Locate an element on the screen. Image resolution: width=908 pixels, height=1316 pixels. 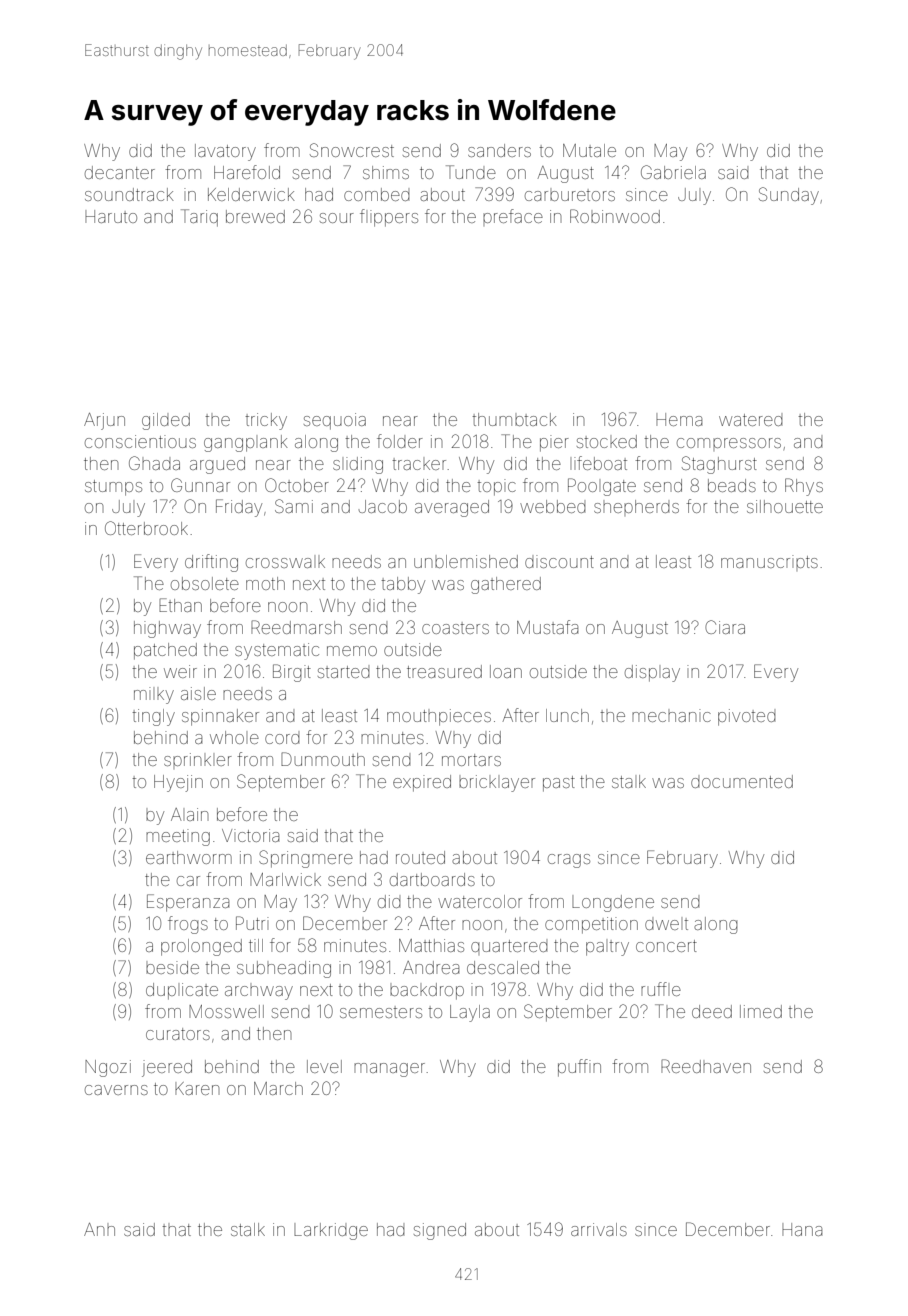
Hana is located at coordinates (802, 1229).
